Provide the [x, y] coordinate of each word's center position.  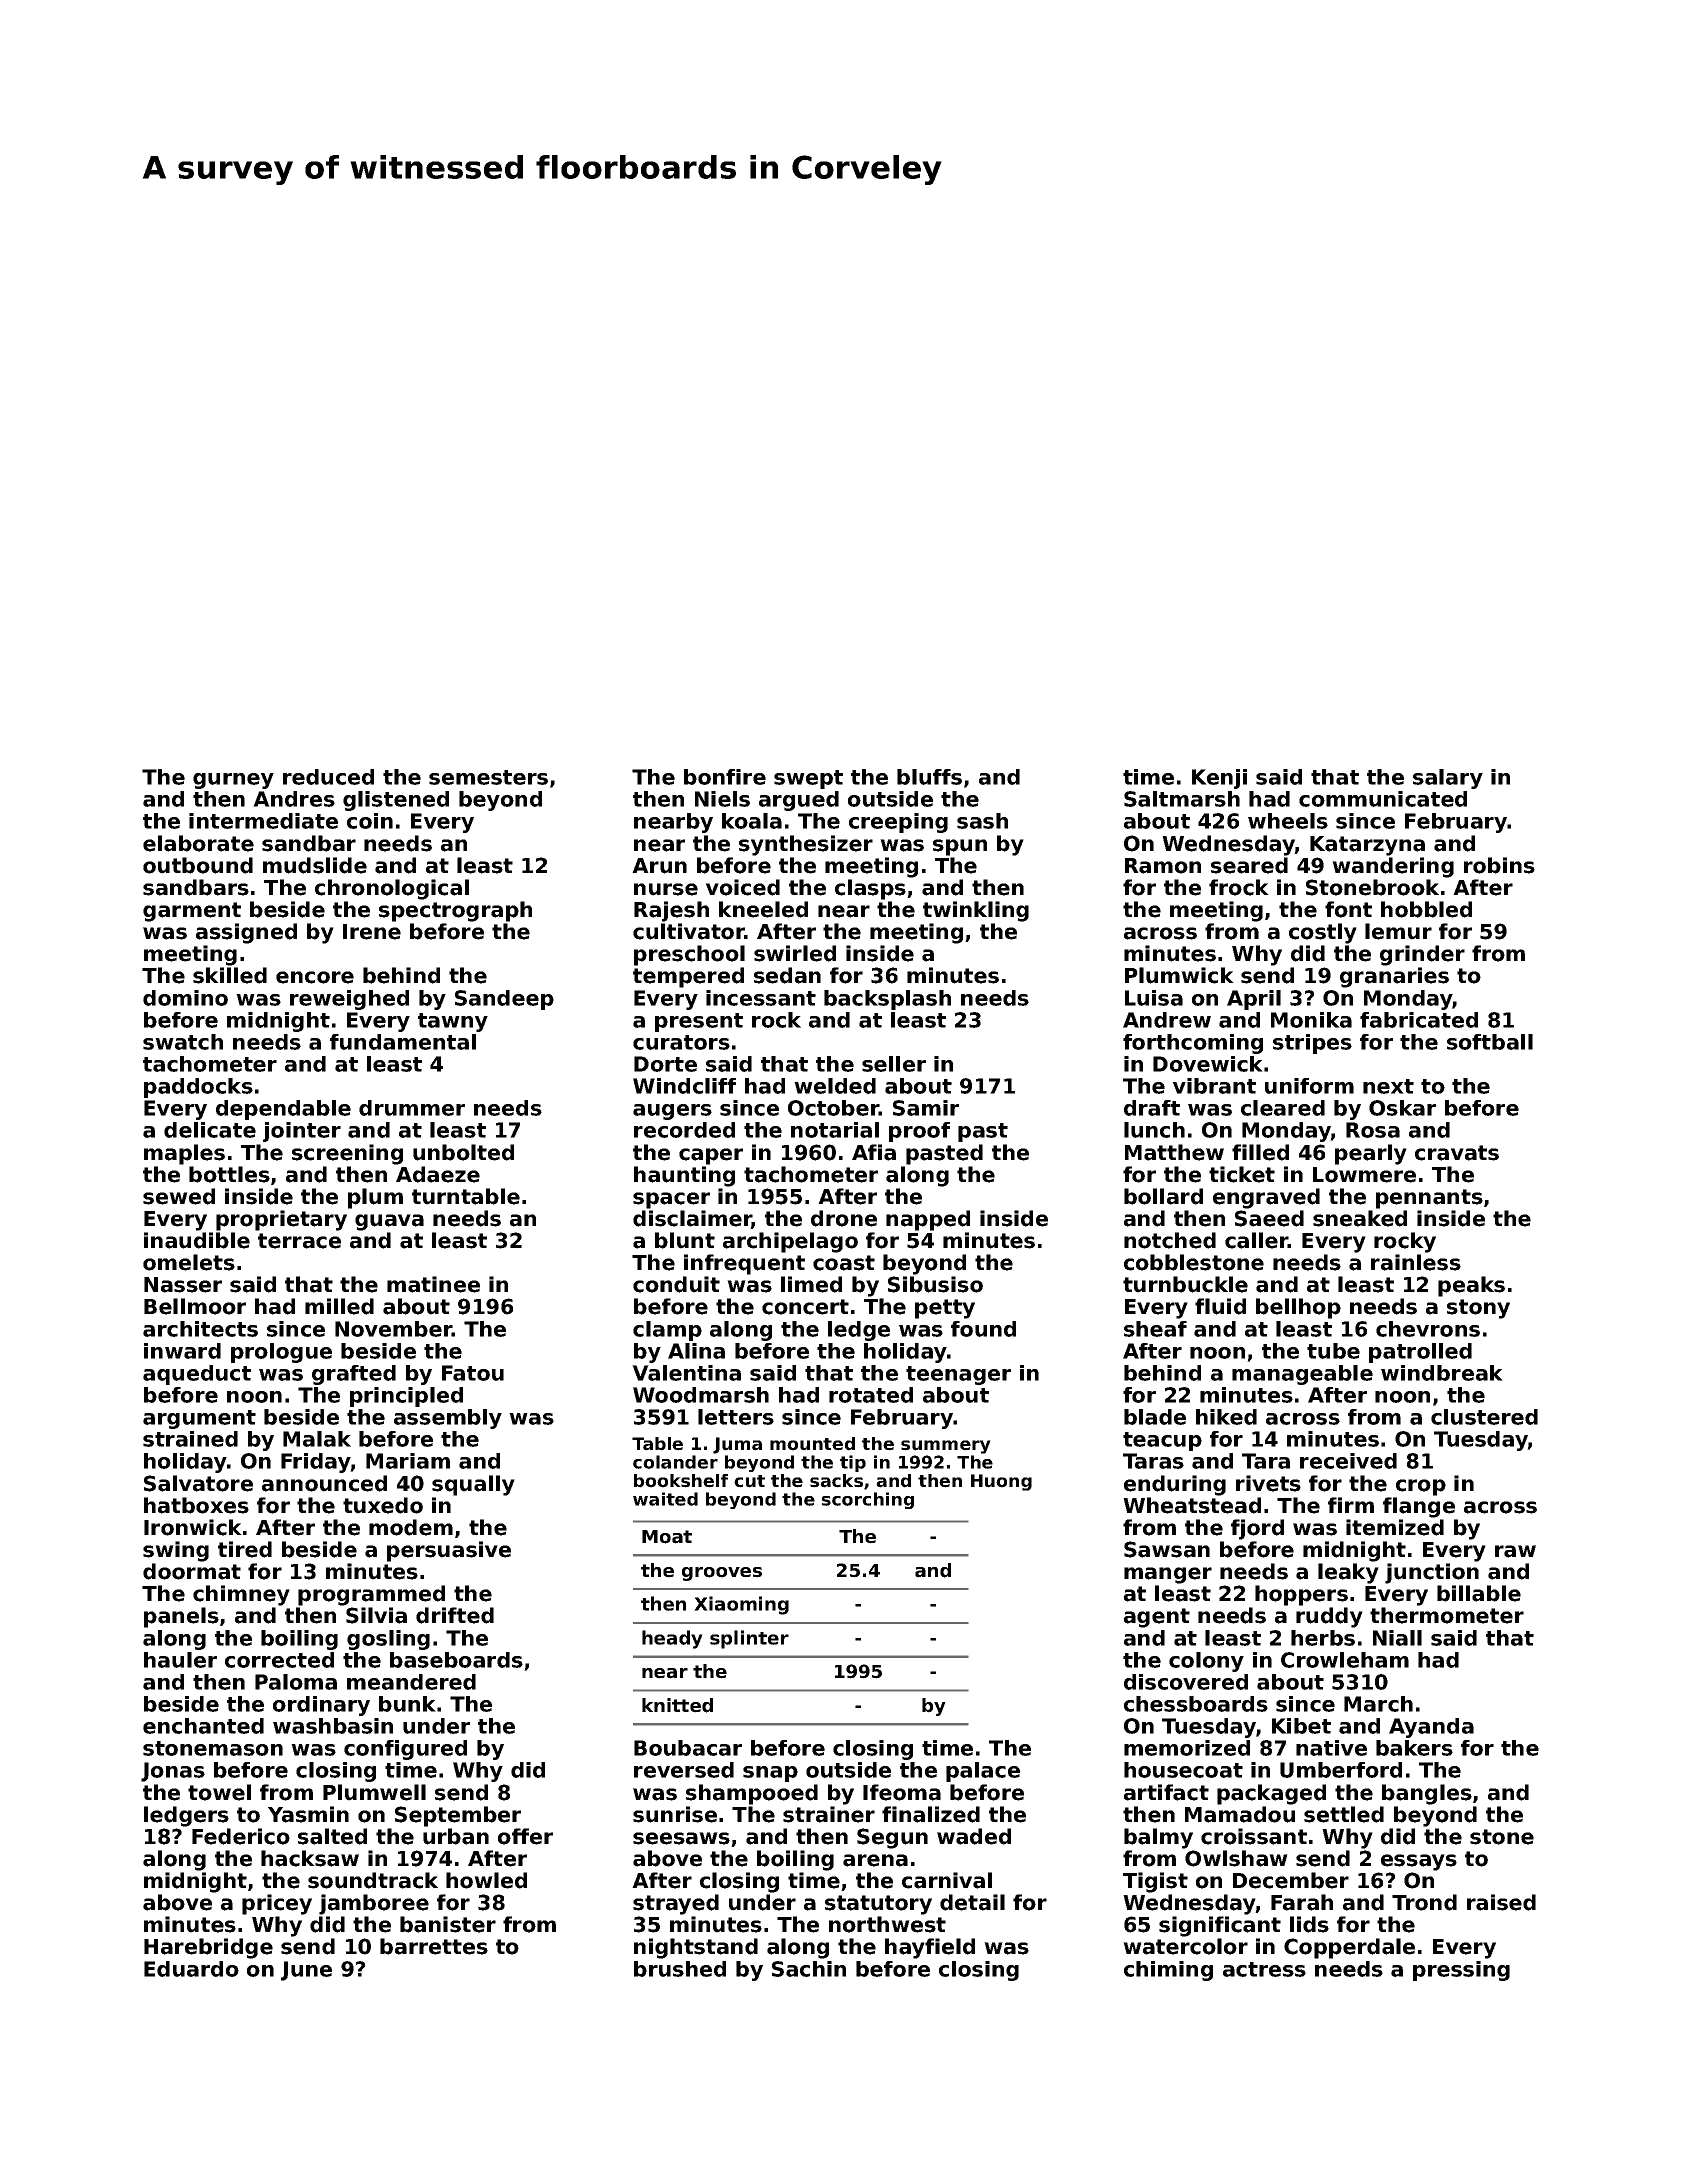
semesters [488, 777]
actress [1264, 1969]
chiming [1168, 1971]
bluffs [929, 777]
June [306, 1971]
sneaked [1360, 1218]
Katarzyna [1367, 846]
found [983, 1329]
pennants [1429, 1199]
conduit [676, 1284]
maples [184, 1154]
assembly [448, 1419]
